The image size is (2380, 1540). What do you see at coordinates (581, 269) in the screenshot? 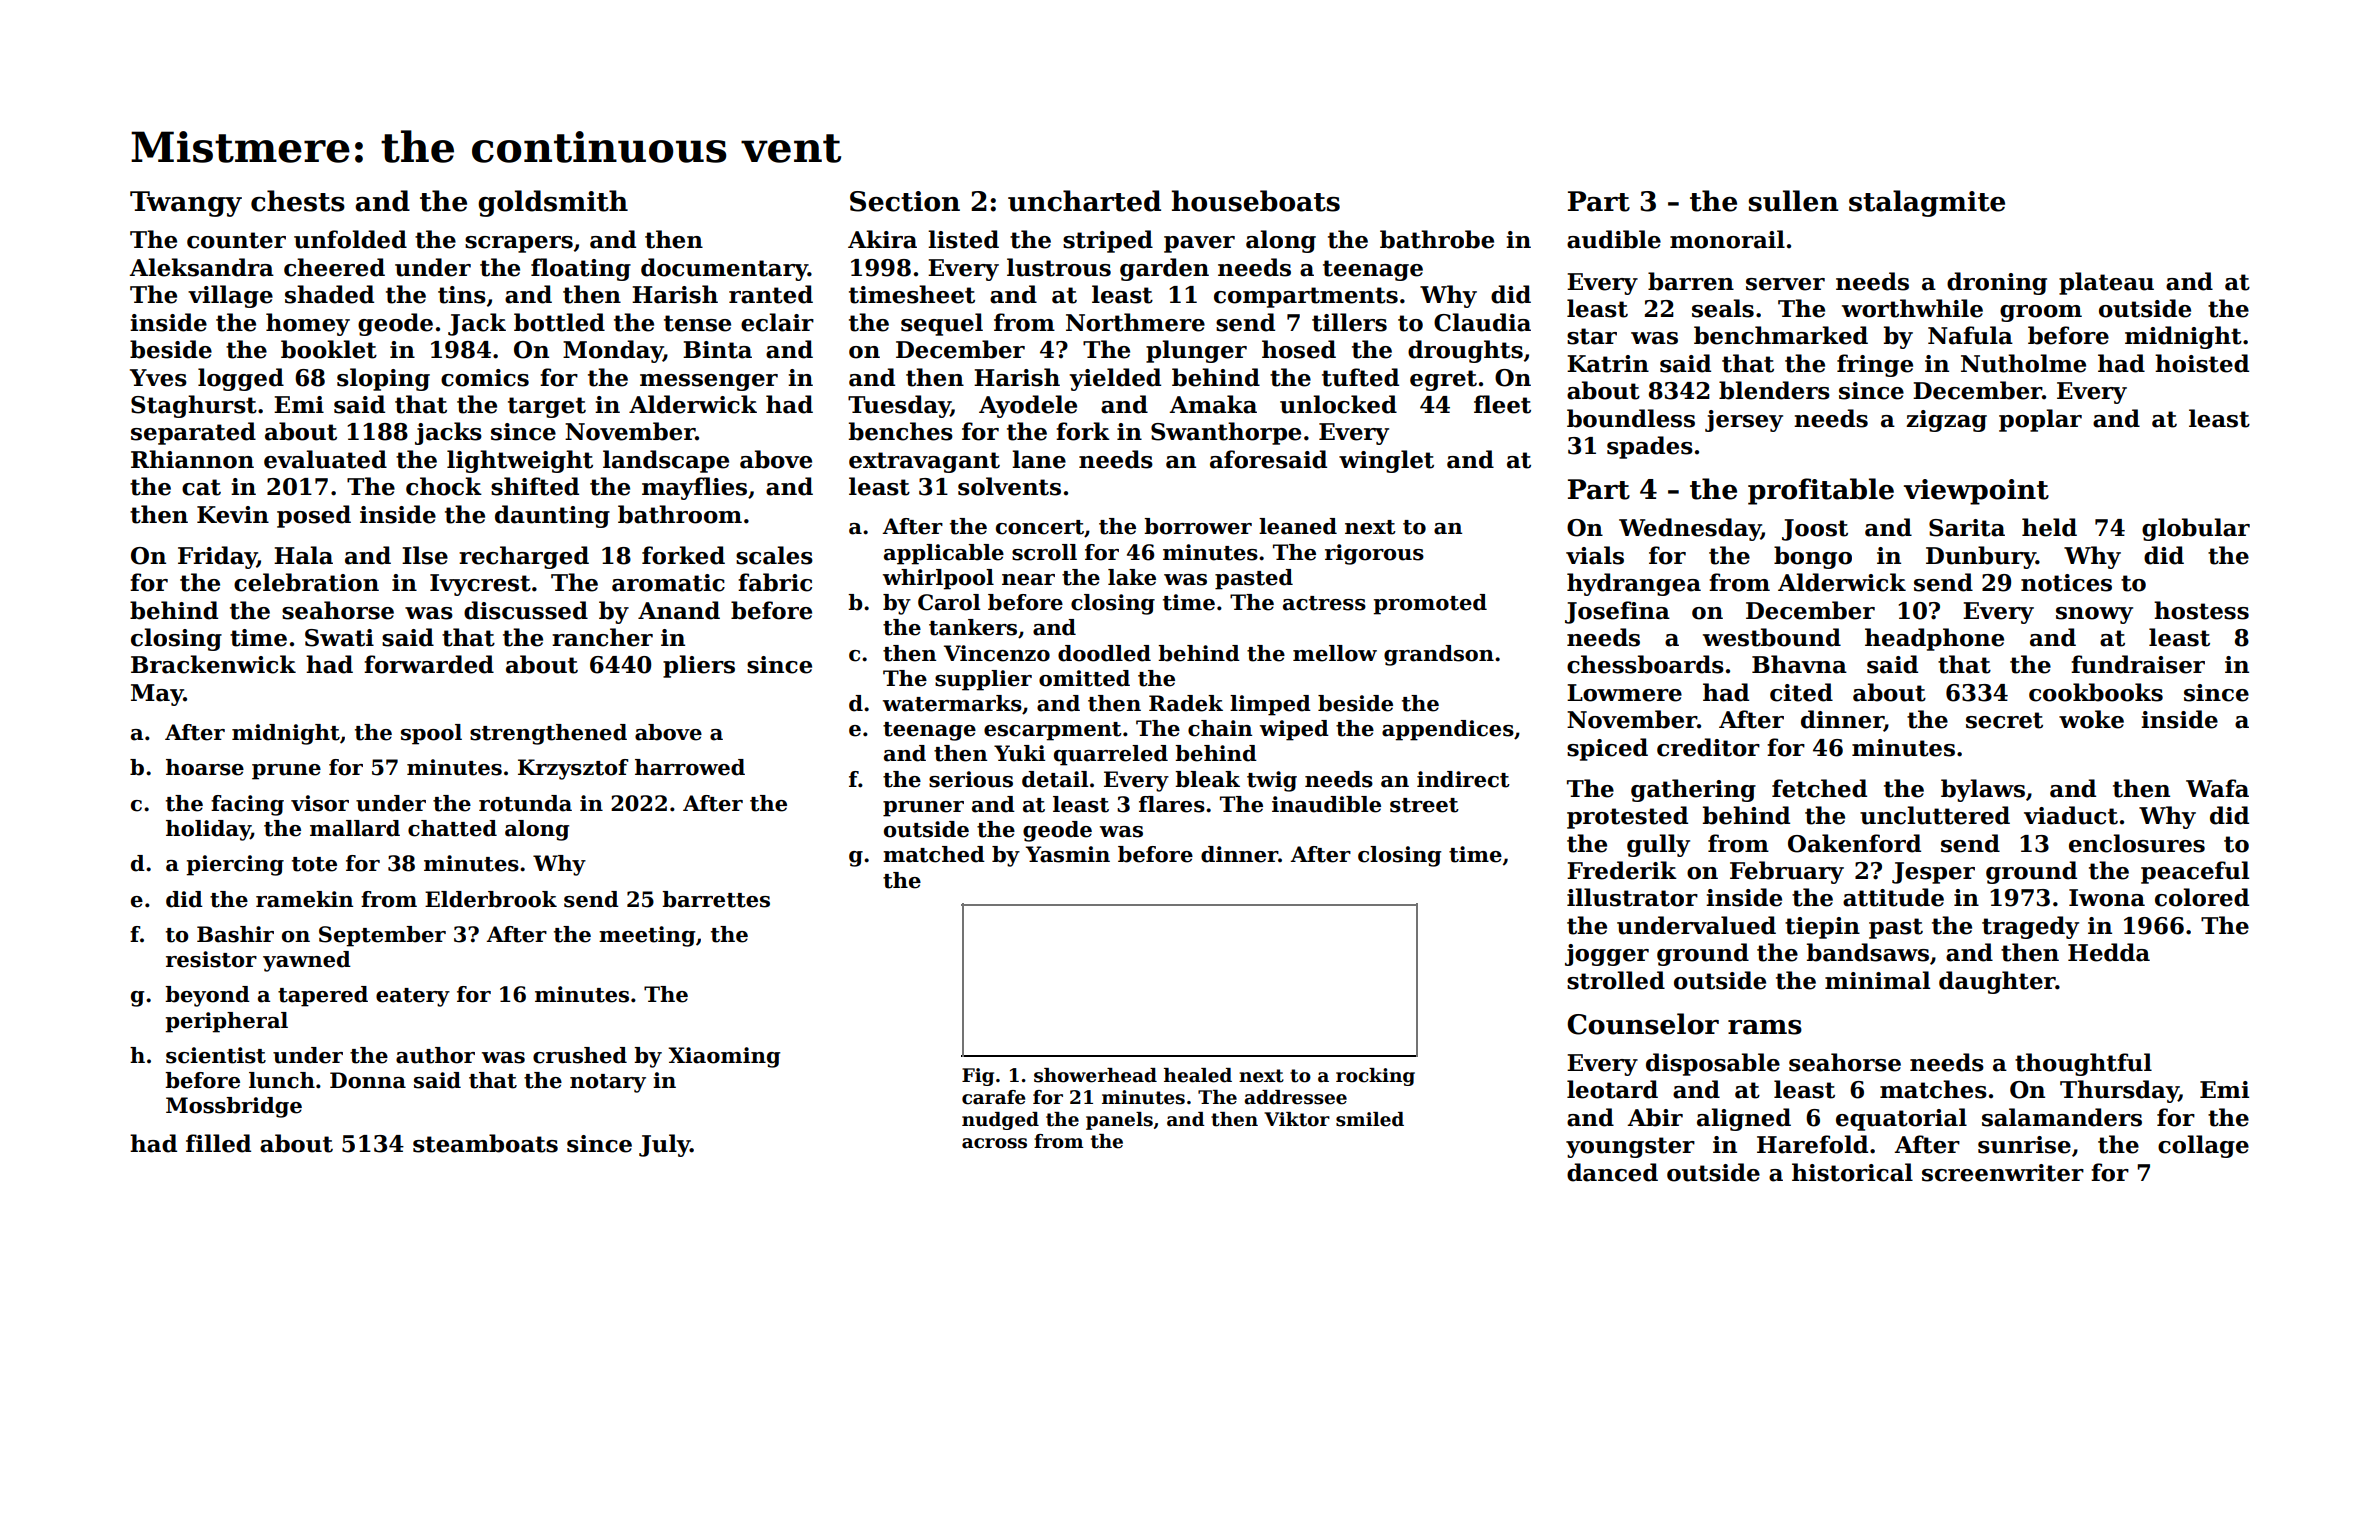
I see `floating` at bounding box center [581, 269].
